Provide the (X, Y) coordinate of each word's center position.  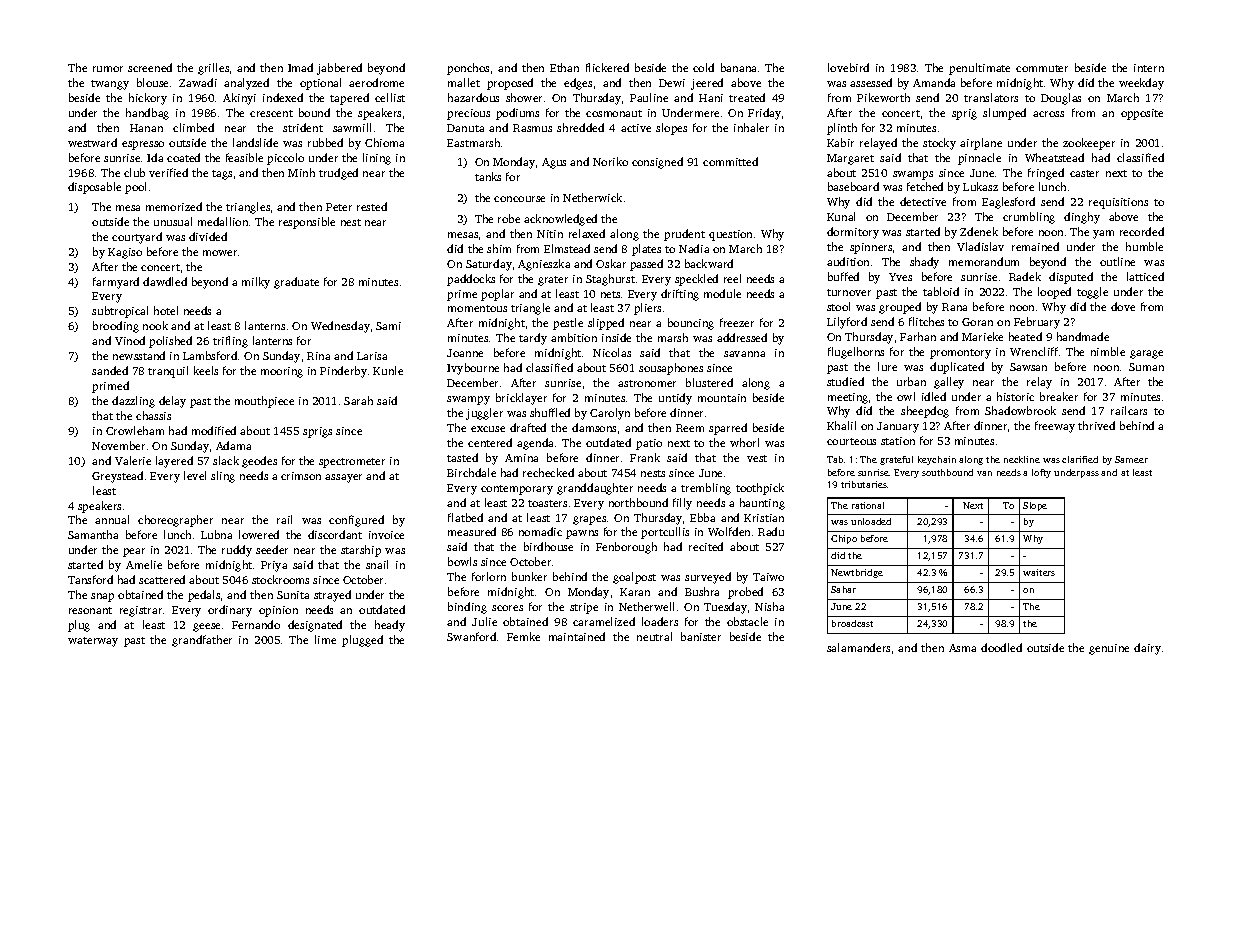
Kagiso (125, 253)
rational (868, 505)
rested (372, 206)
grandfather (202, 641)
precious (468, 114)
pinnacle (979, 159)
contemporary (517, 490)
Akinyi (239, 99)
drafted (528, 427)
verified (168, 172)
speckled (696, 280)
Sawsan (1028, 367)
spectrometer (352, 463)
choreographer (175, 521)
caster (1084, 173)
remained (1035, 246)
